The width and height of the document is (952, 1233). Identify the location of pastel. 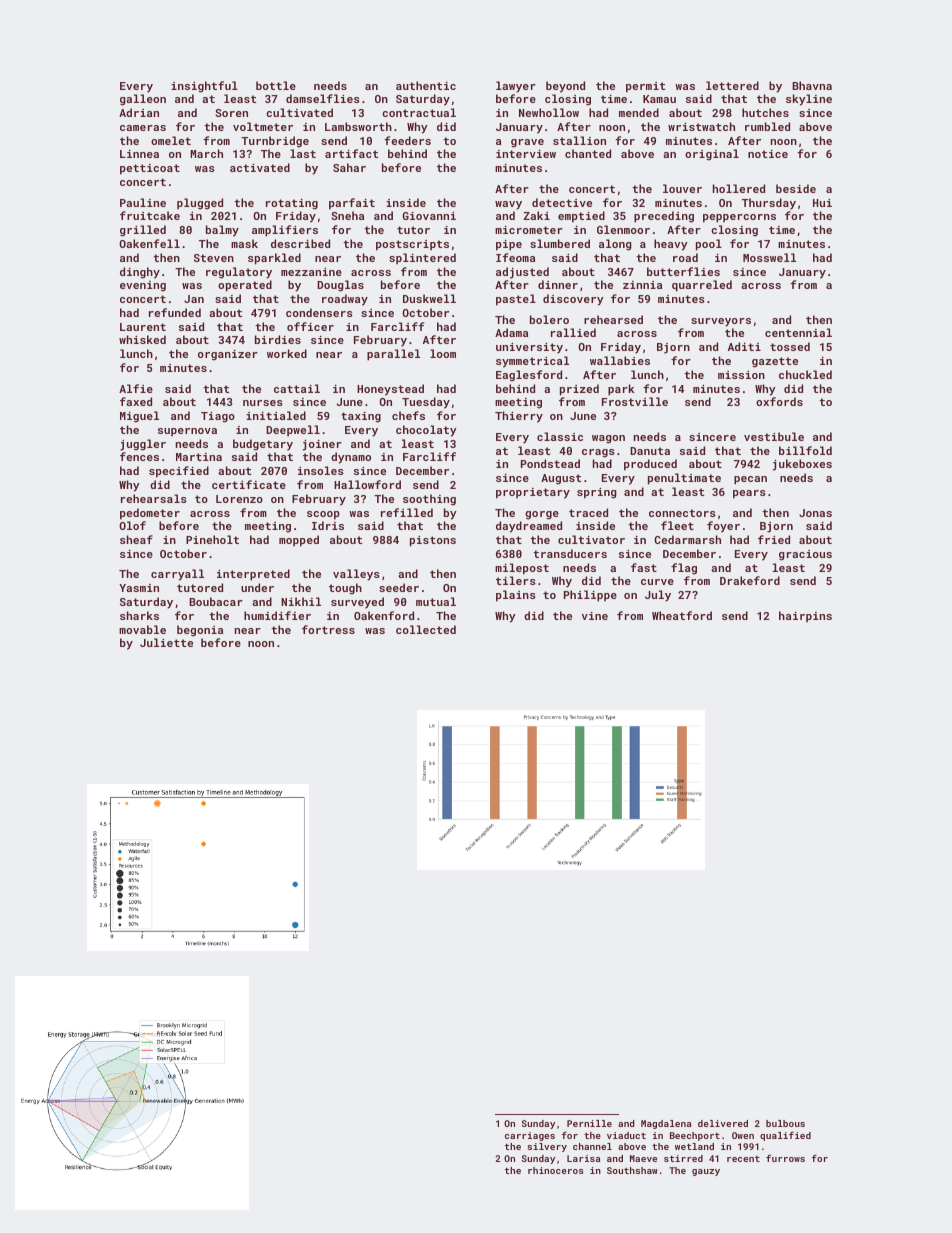
(516, 300).
